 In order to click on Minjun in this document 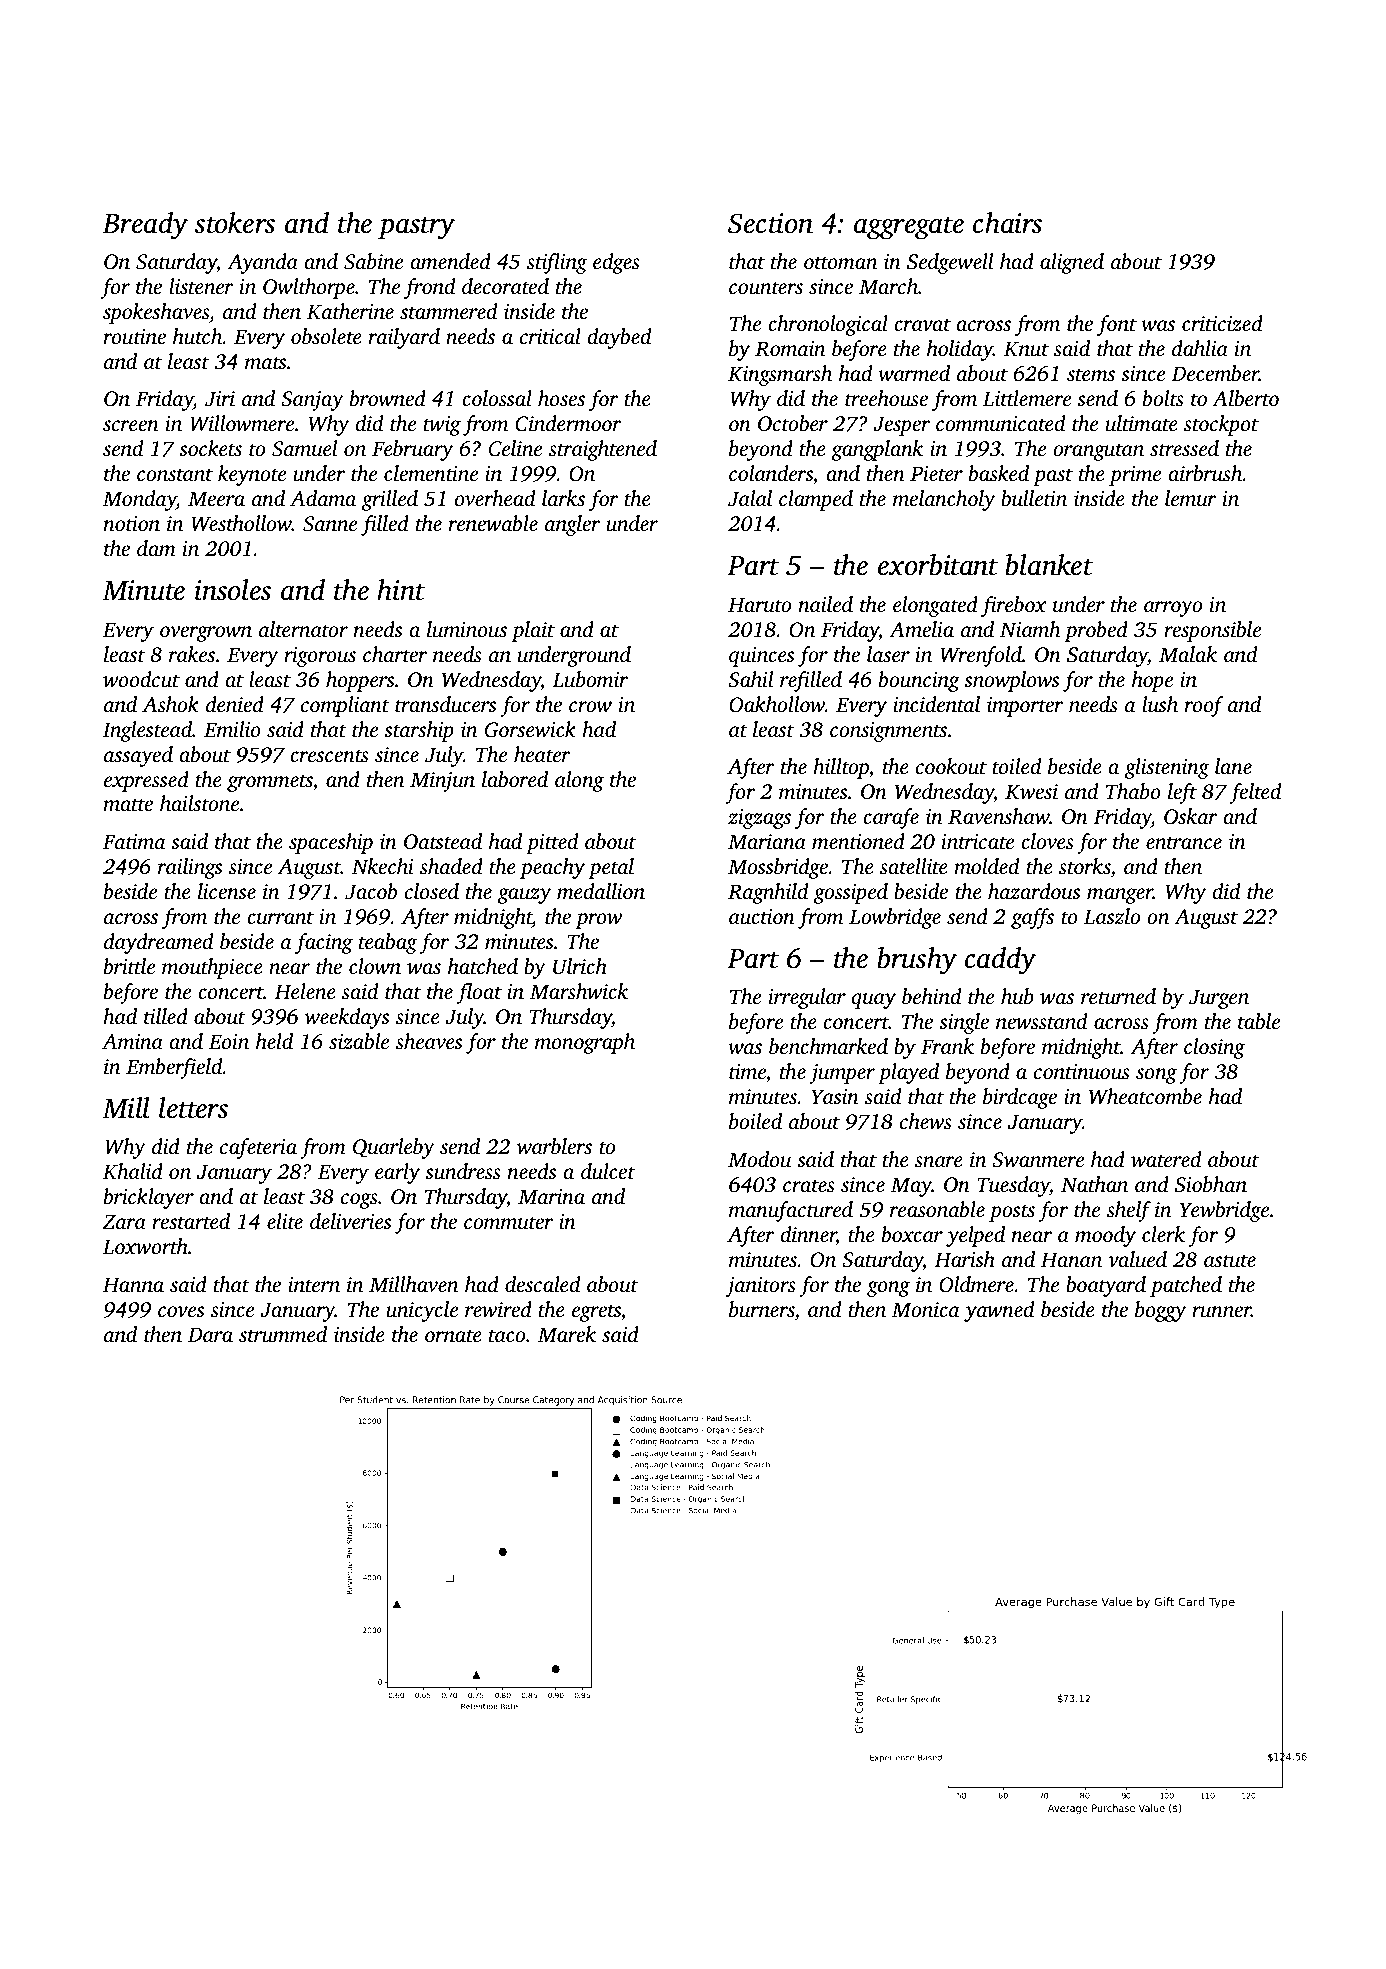, I will do `click(442, 782)`.
